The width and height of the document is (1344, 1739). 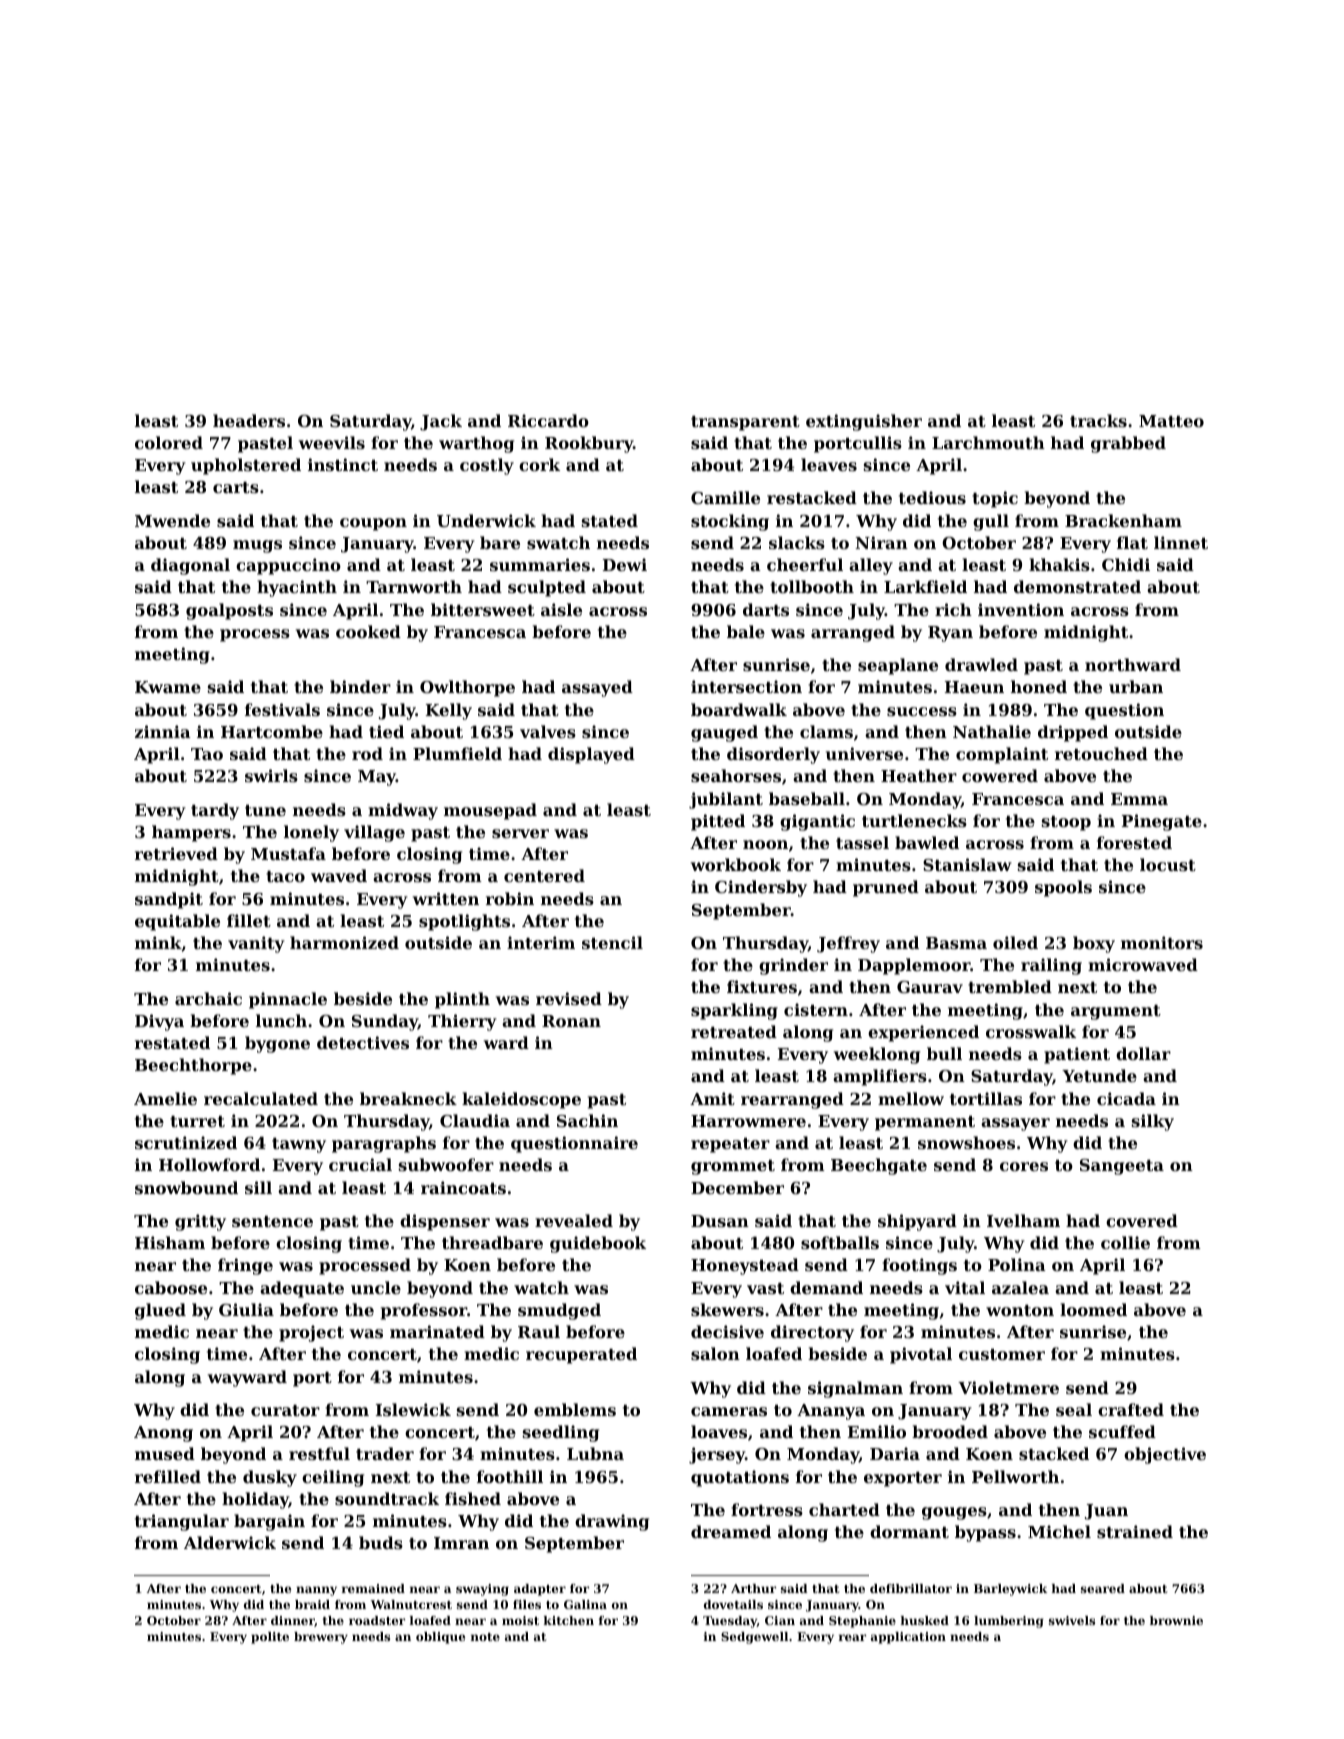 What do you see at coordinates (440, 1638) in the document?
I see `oblique` at bounding box center [440, 1638].
